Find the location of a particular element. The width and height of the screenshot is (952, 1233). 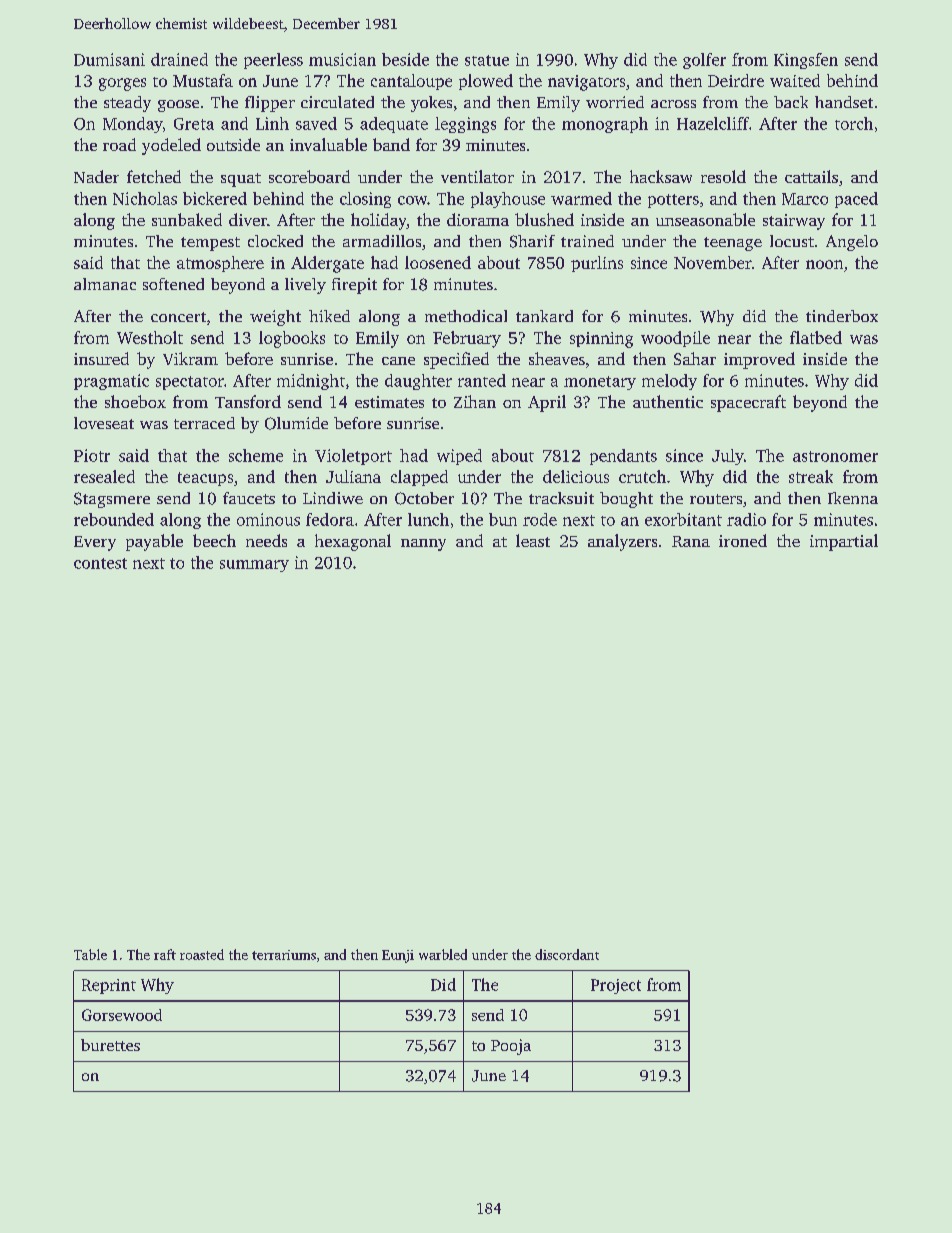

golfer is located at coordinates (704, 61).
